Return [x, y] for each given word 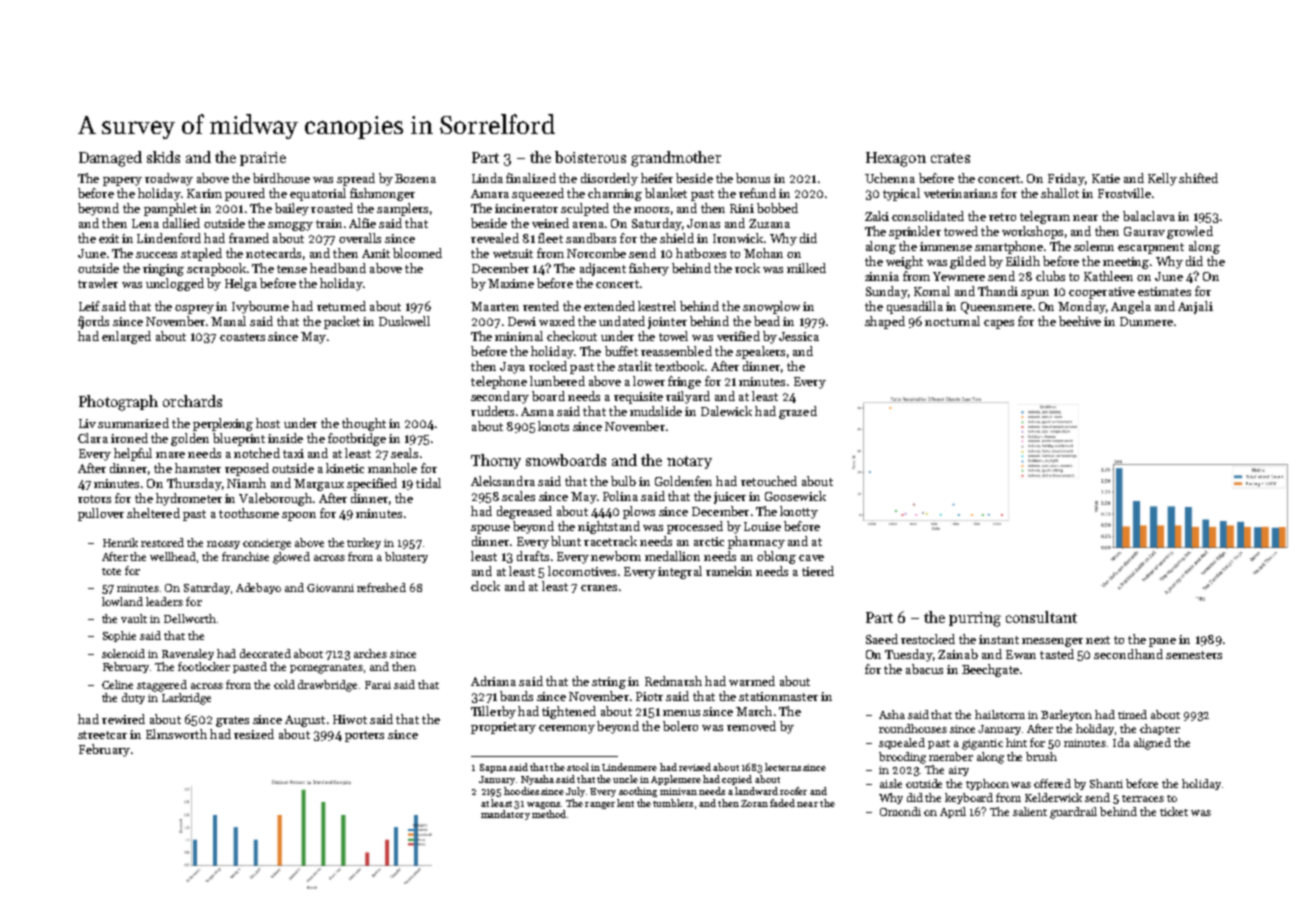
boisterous [590, 157]
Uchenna [890, 178]
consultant [1041, 617]
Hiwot [350, 719]
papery [122, 181]
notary [689, 462]
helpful [133, 454]
